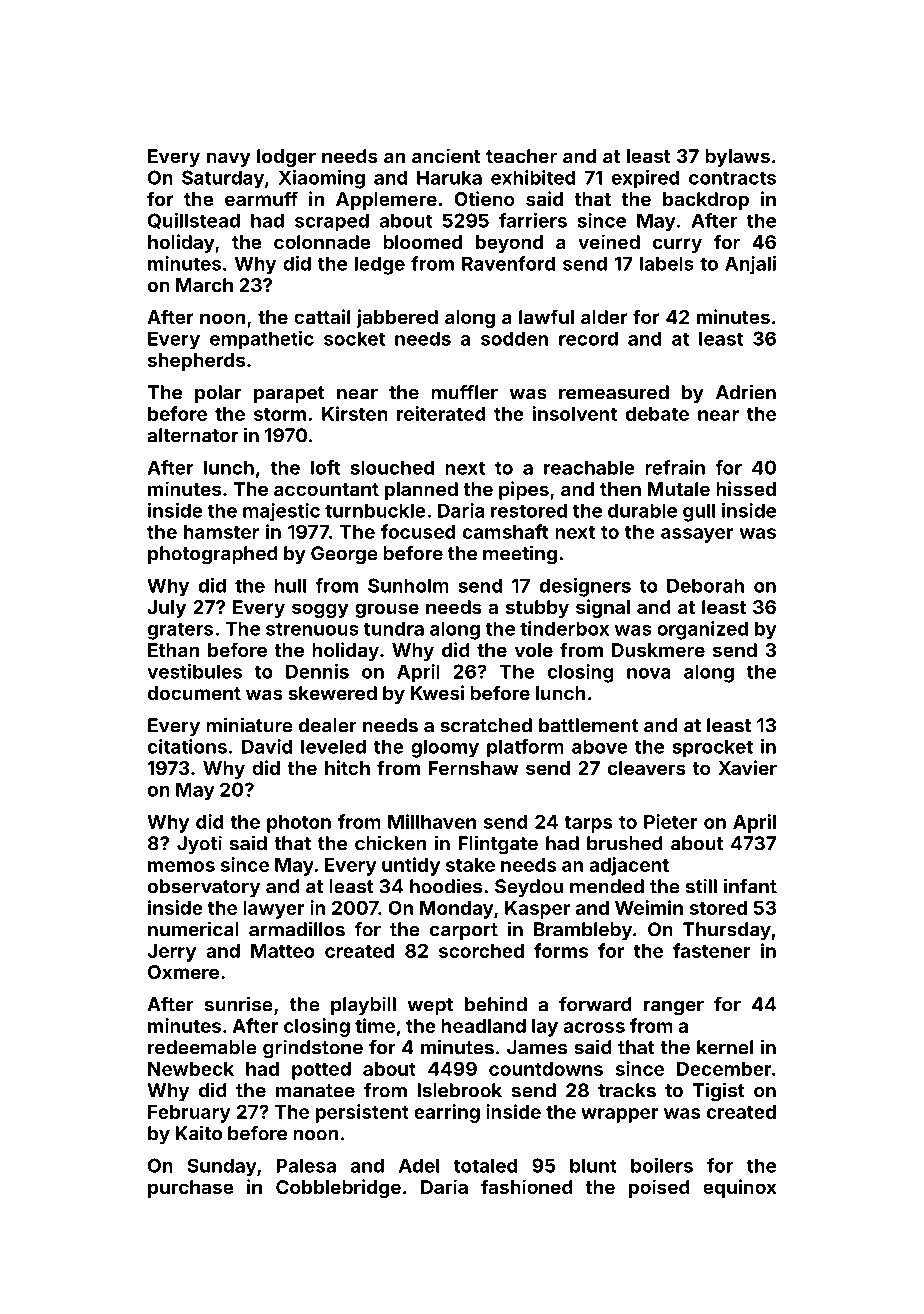 The width and height of the screenshot is (924, 1314). What do you see at coordinates (712, 950) in the screenshot?
I see `fastener` at bounding box center [712, 950].
